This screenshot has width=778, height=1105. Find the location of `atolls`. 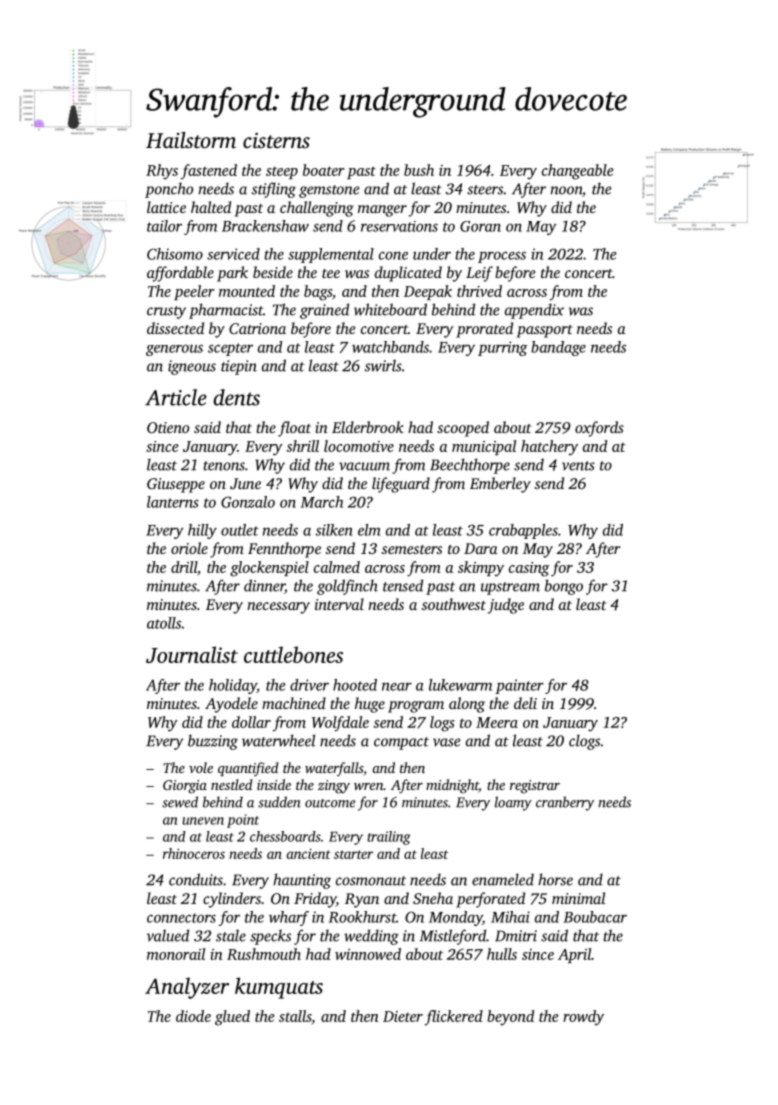

atolls is located at coordinates (164, 623).
